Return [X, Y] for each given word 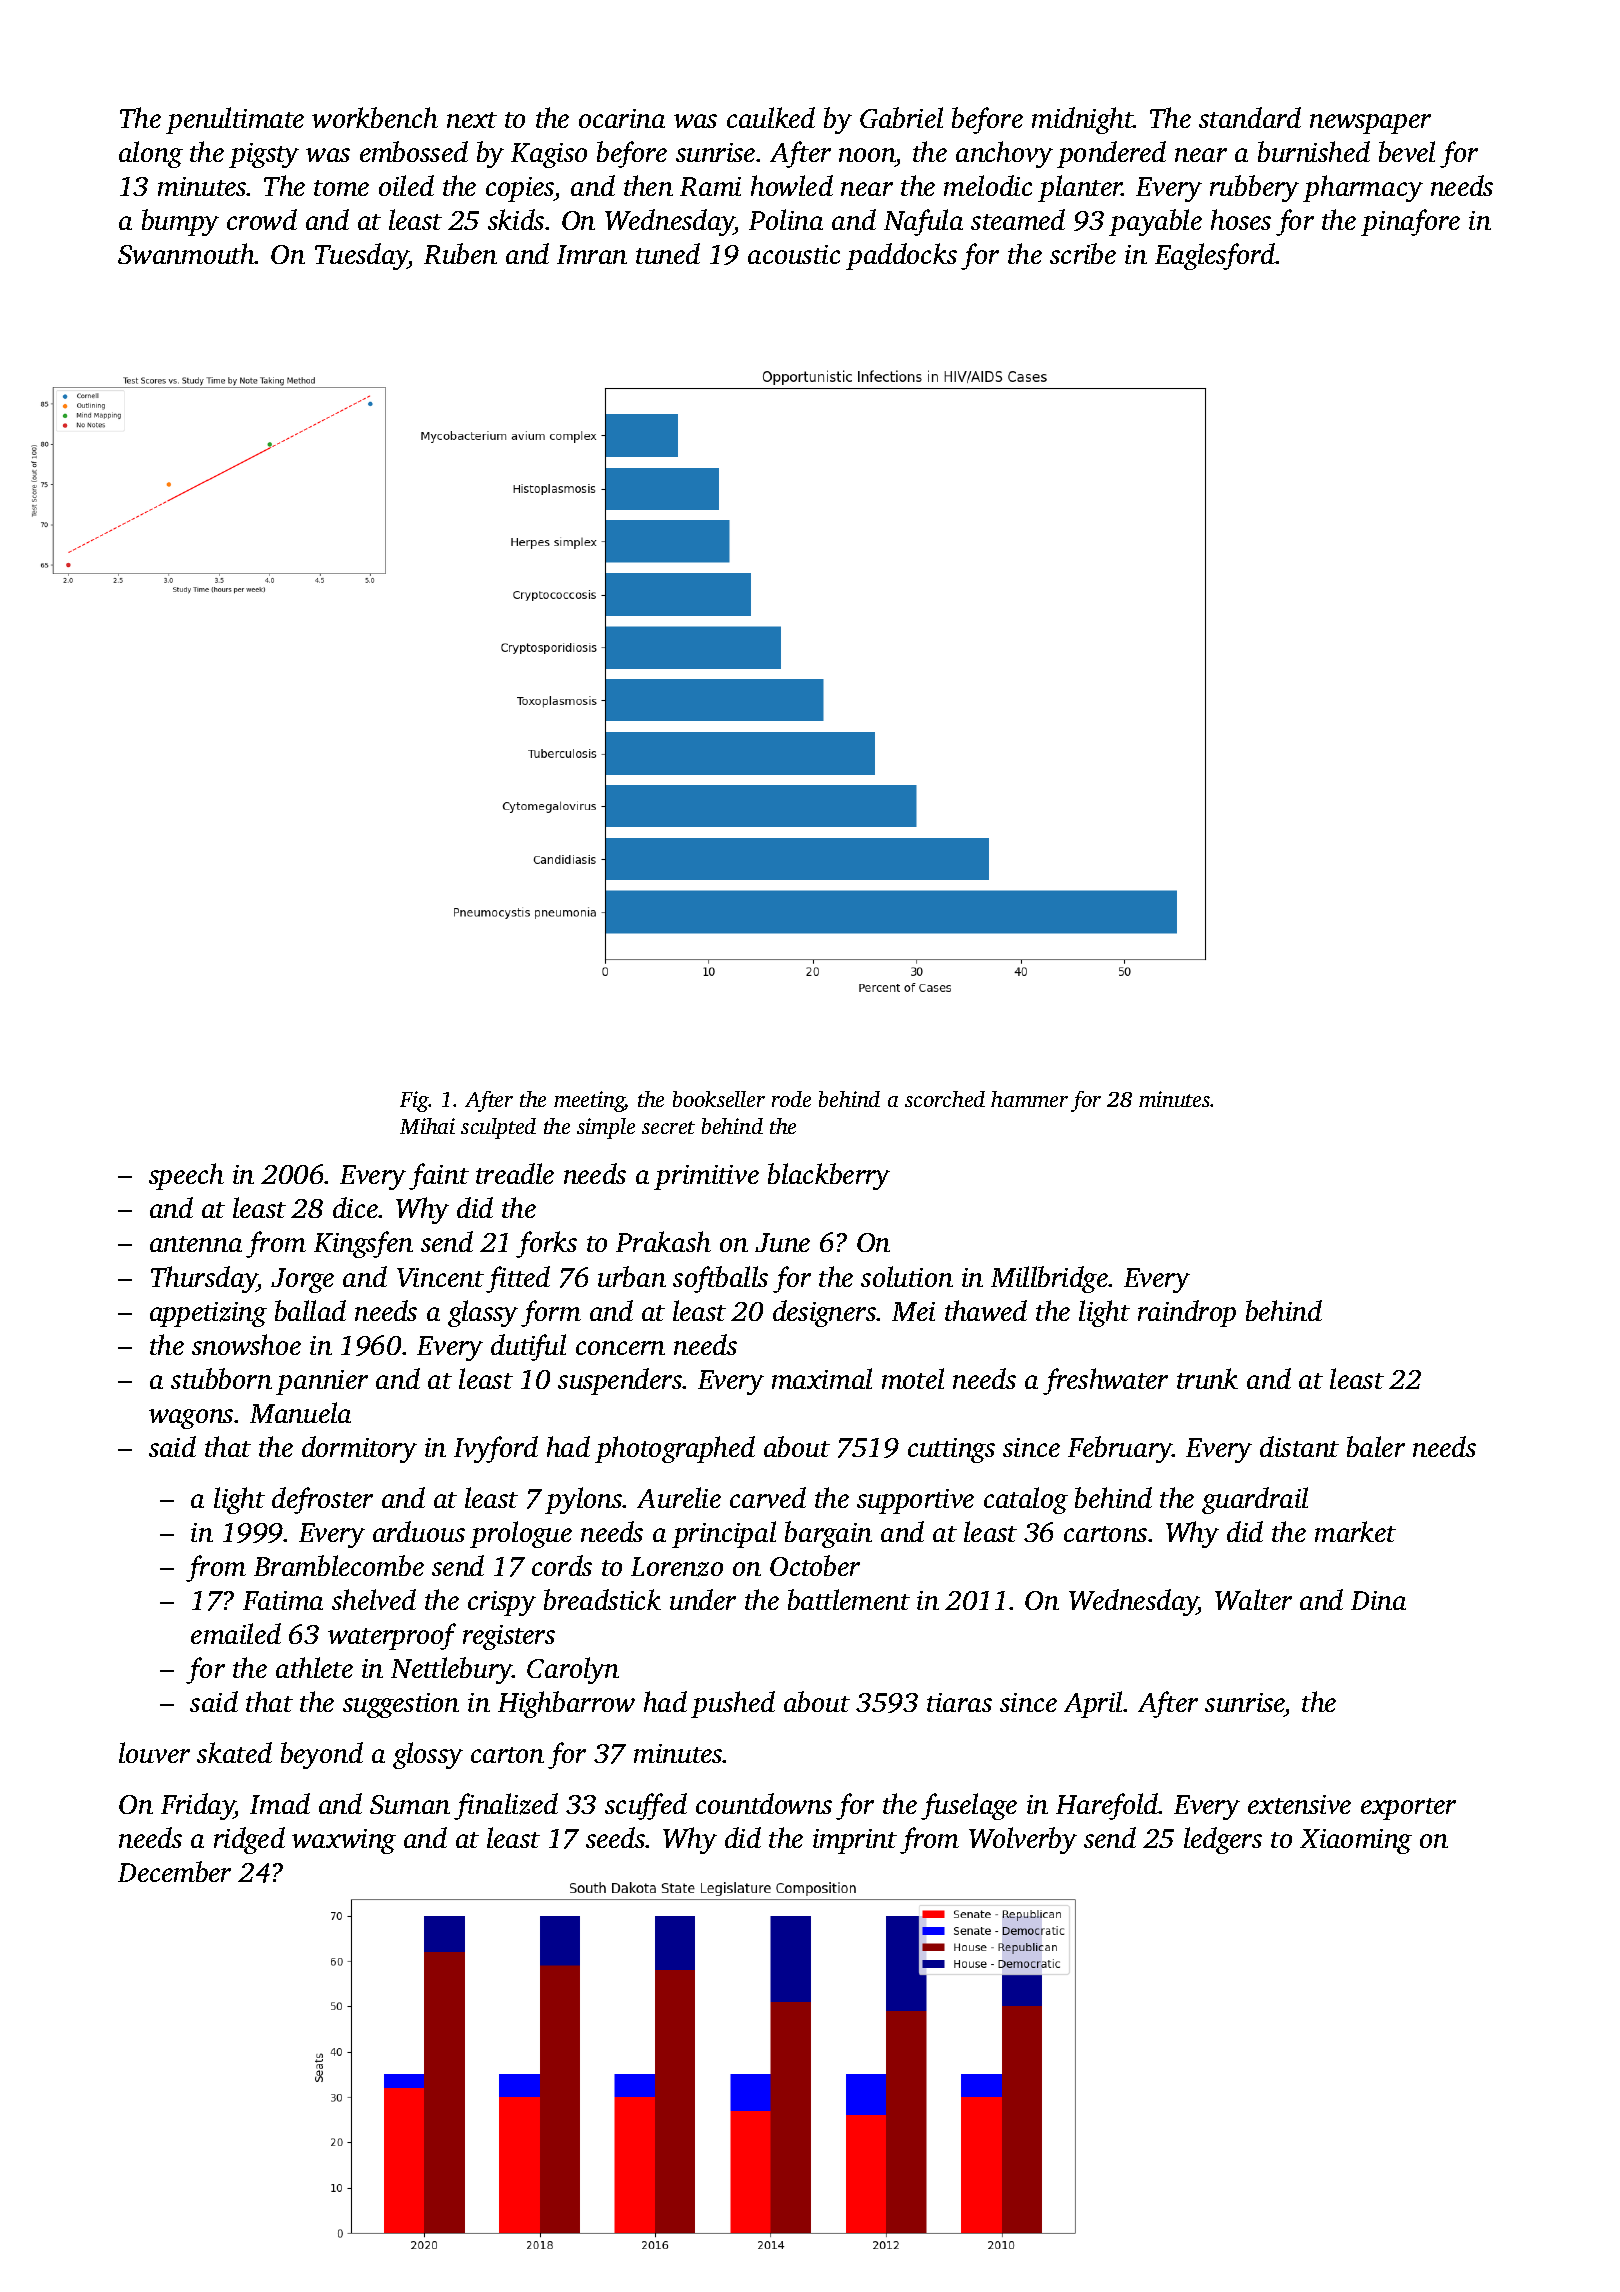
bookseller [719, 1099]
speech [186, 1176]
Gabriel [901, 117]
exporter [1408, 1809]
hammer [1029, 1099]
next [472, 120]
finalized [506, 1806]
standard [1250, 117]
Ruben [460, 253]
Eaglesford [1215, 256]
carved [768, 1497]
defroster [322, 1500]
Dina [1378, 1600]
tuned [668, 253]
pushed [733, 1704]
